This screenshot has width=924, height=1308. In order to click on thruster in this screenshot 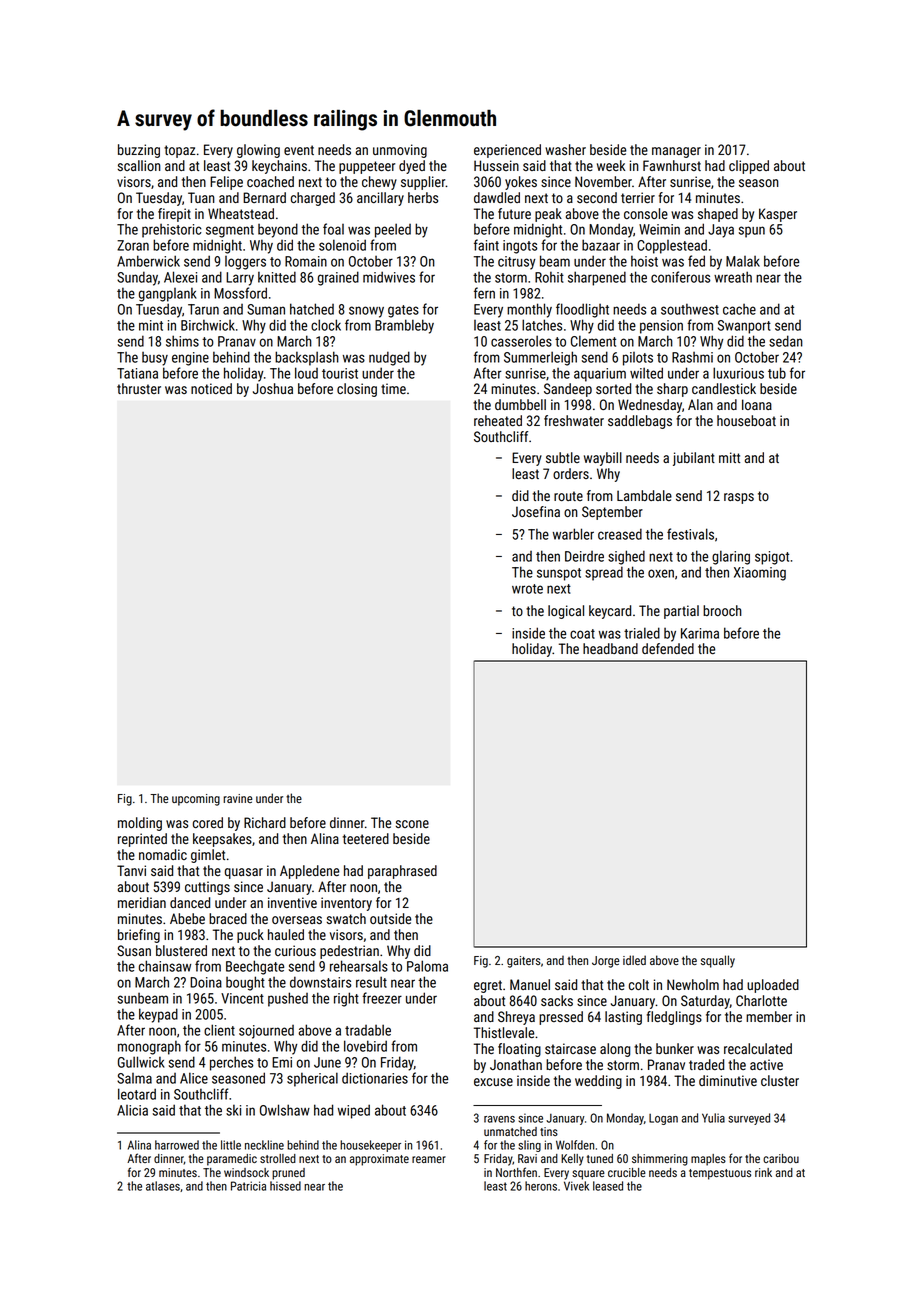, I will do `click(139, 388)`.
